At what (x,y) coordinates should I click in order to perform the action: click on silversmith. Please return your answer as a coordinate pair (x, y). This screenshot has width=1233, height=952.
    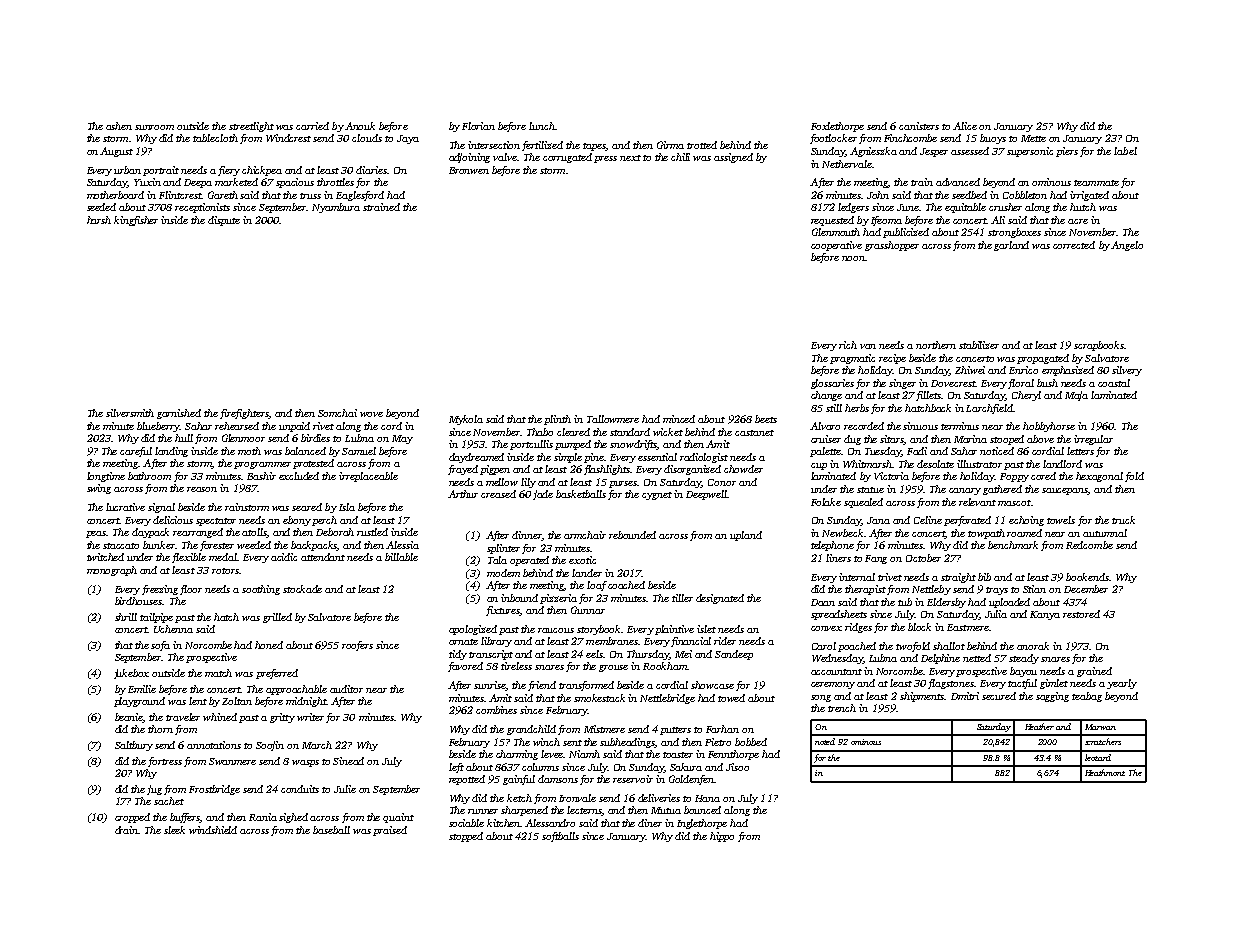
    Looking at the image, I should click on (130, 413).
